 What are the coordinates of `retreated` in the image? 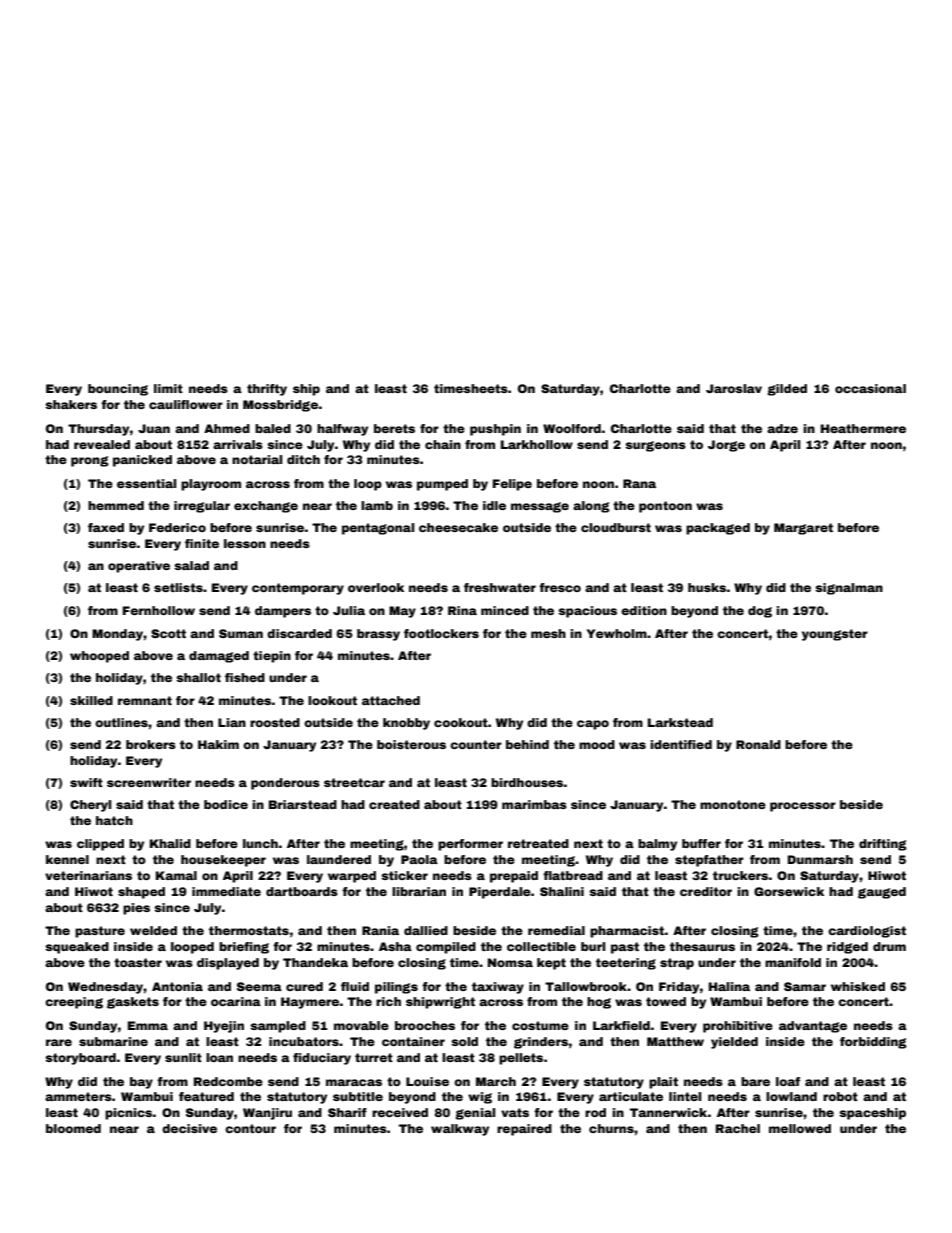 It's located at (538, 843).
